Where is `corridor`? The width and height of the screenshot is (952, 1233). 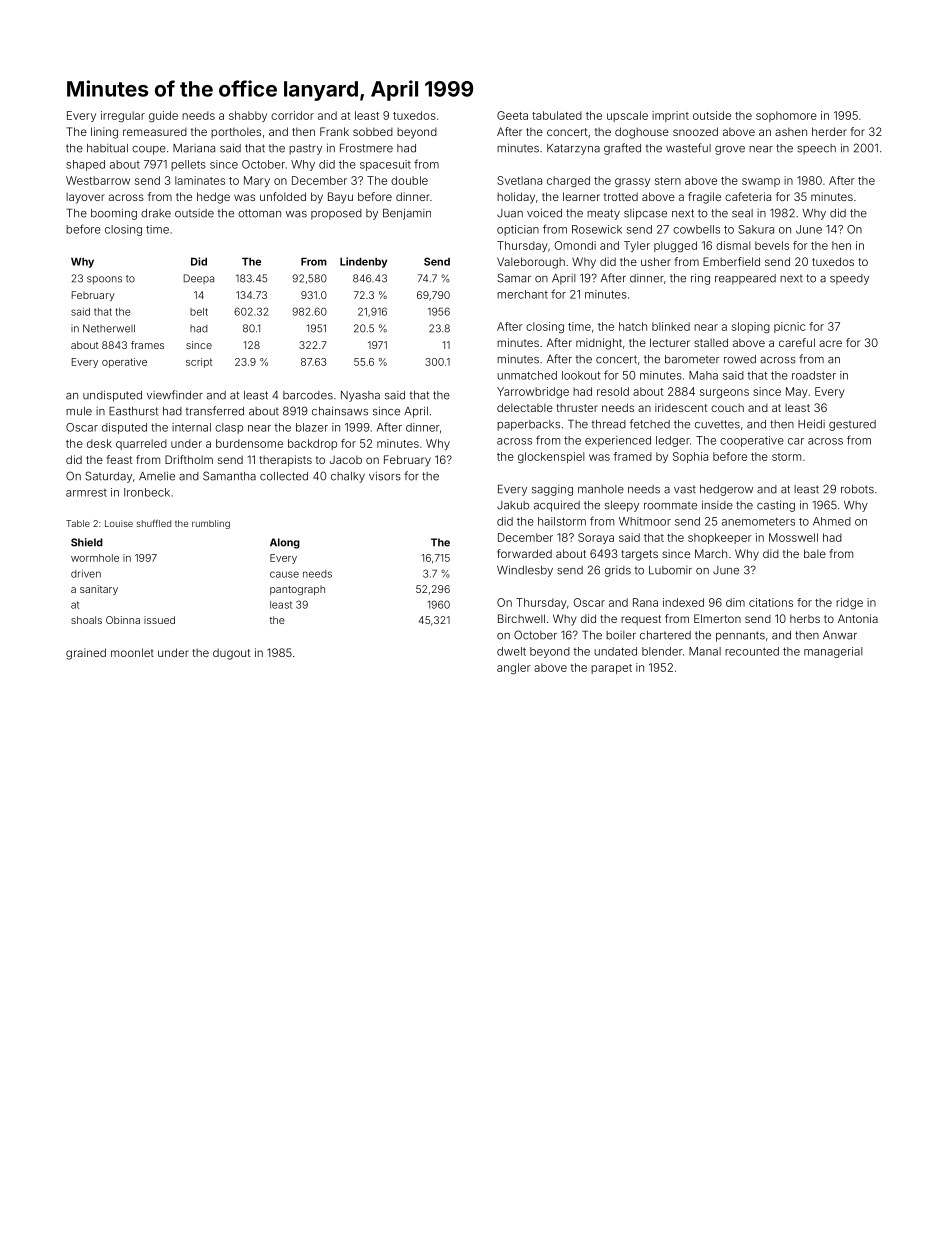 corridor is located at coordinates (292, 115).
